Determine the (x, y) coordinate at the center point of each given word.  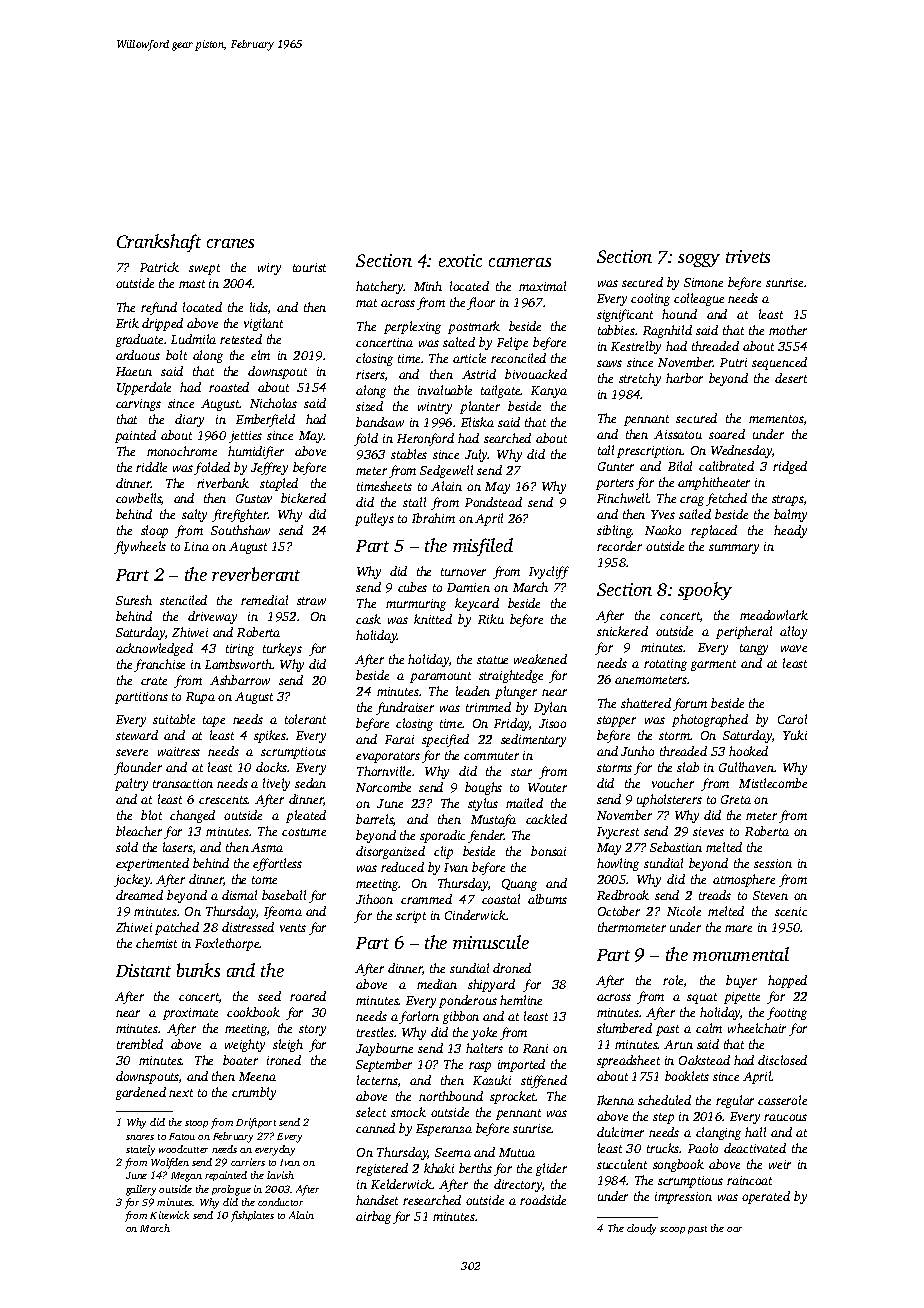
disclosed (782, 1060)
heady (790, 531)
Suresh (134, 600)
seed (269, 996)
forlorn (419, 1017)
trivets (748, 256)
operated (766, 1197)
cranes (230, 243)
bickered (303, 498)
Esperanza (444, 1130)
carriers (248, 1162)
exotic (460, 260)
